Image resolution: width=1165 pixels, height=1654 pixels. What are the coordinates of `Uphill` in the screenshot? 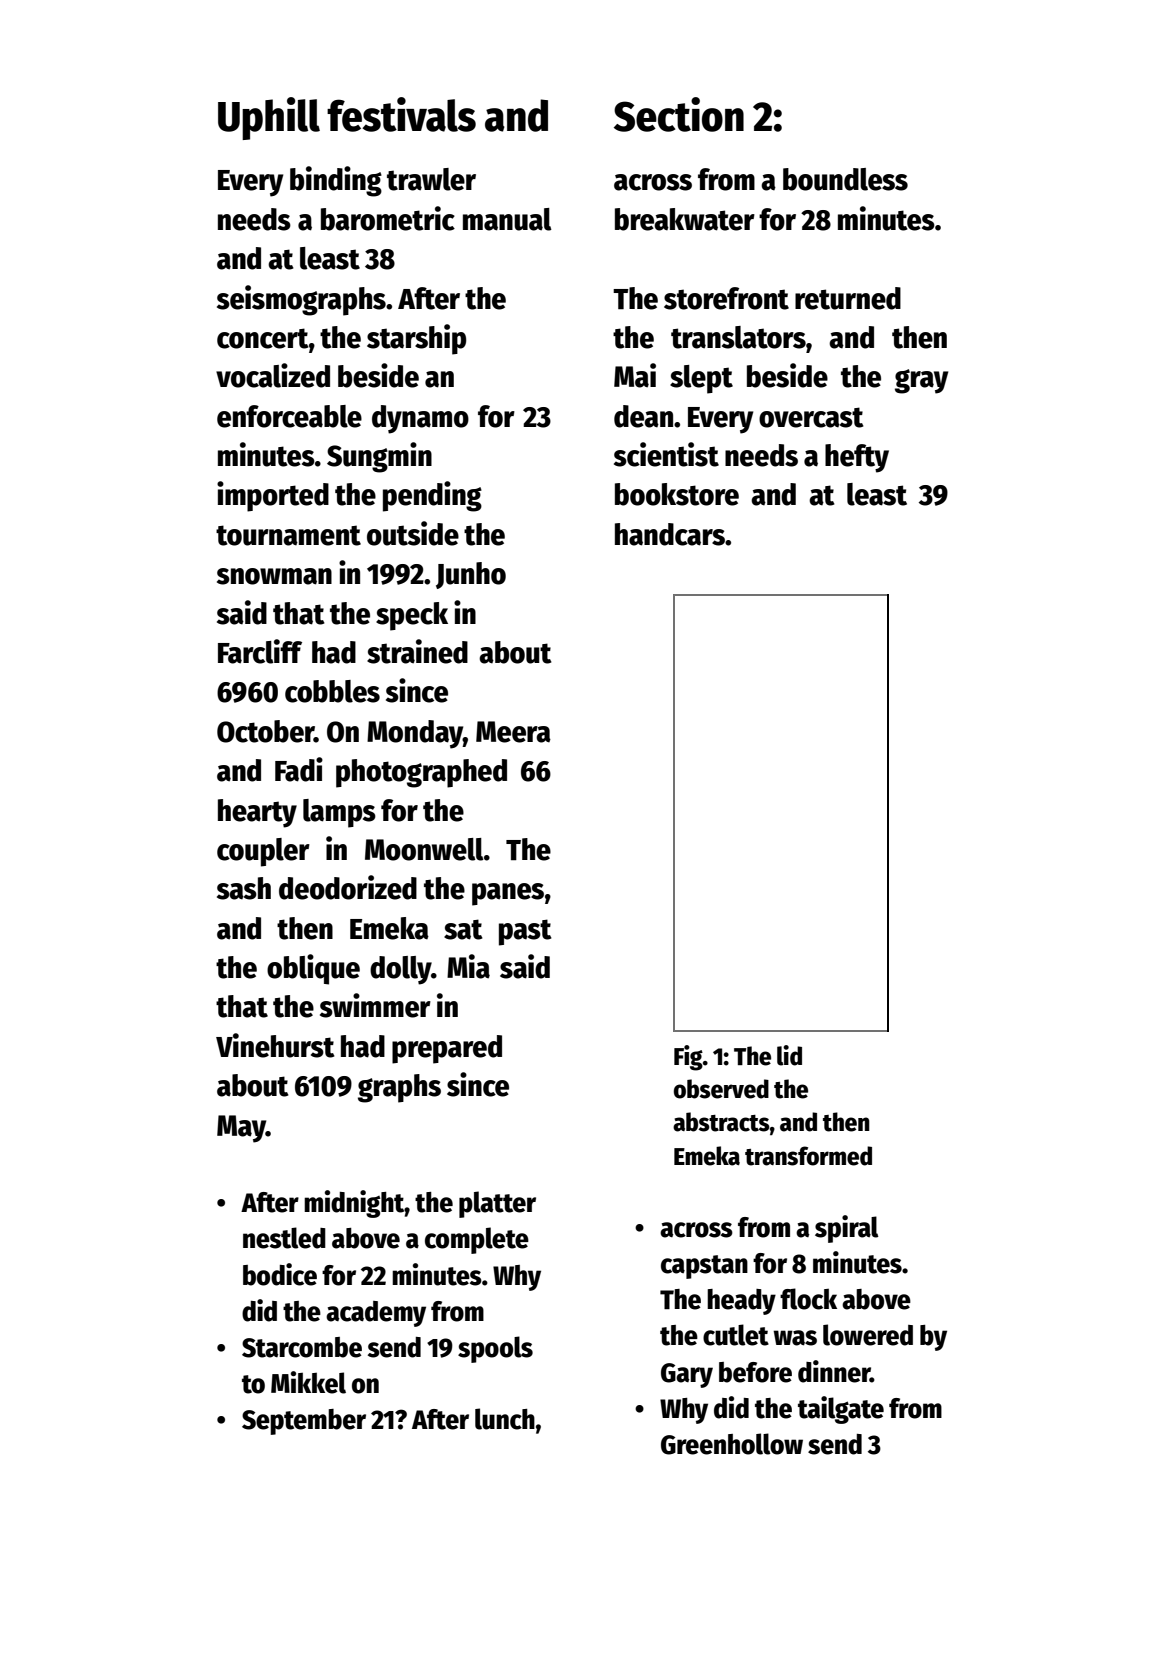 It's located at (269, 118).
